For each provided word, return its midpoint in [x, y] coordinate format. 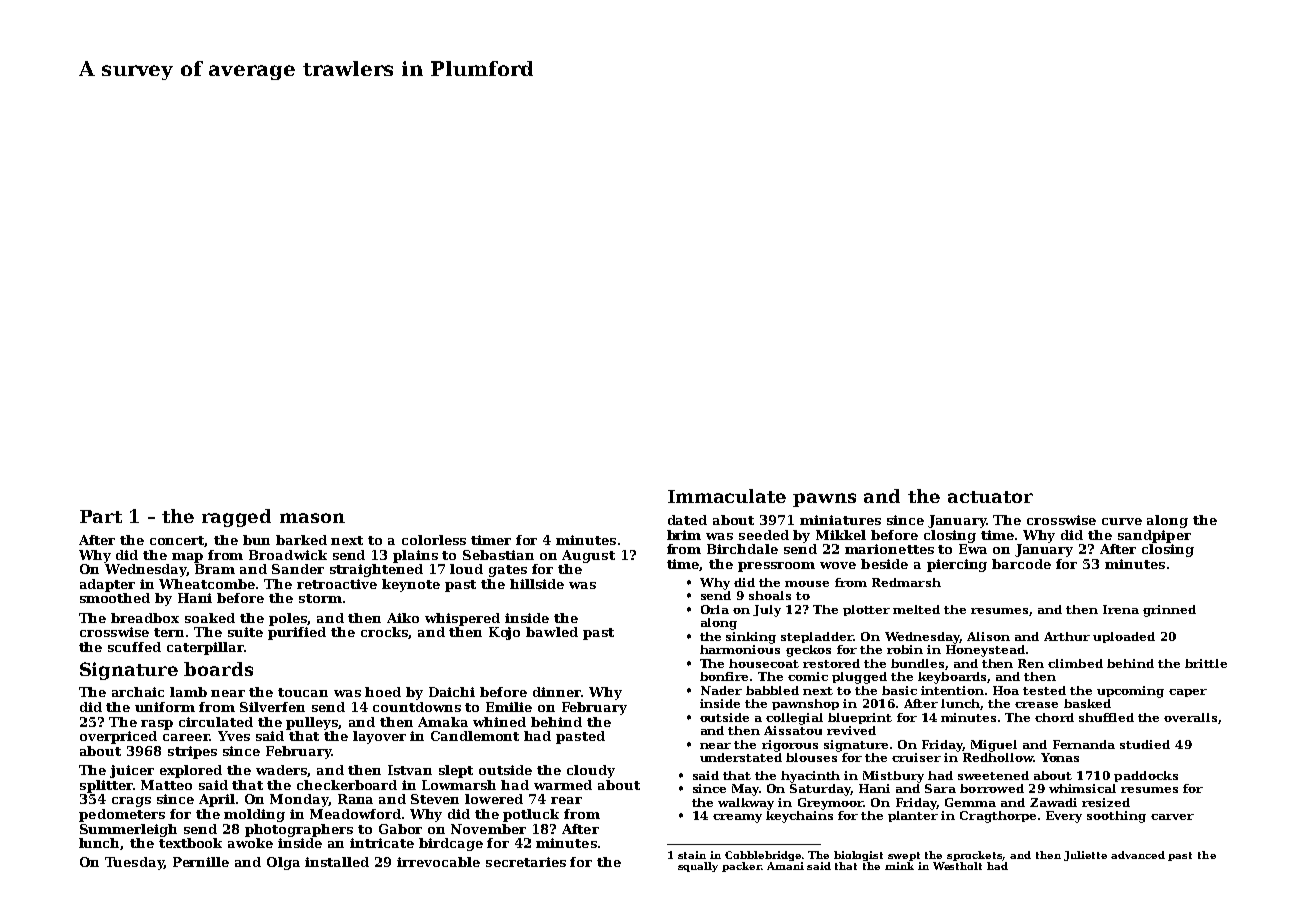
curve [1122, 521]
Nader [721, 690]
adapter [107, 585]
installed [337, 862]
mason [312, 518]
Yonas [1060, 757]
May [745, 790]
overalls [1190, 717]
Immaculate [727, 496]
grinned [1169, 611]
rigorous [790, 746]
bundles [917, 663]
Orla [715, 609]
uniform [165, 707]
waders [282, 771]
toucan [303, 692]
